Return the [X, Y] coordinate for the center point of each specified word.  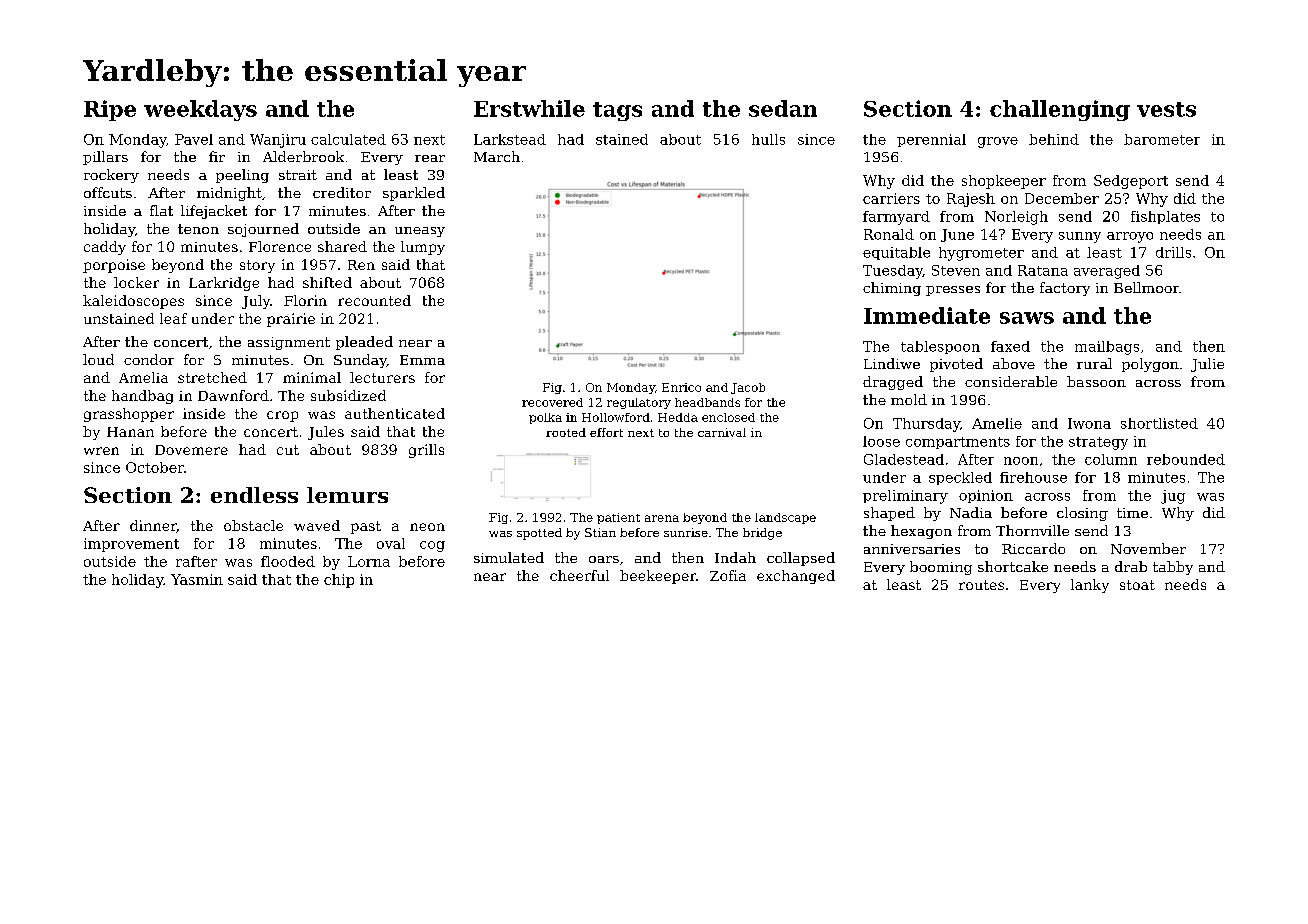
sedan [783, 108]
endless [254, 495]
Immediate [927, 315]
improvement [131, 545]
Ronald [889, 234]
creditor [342, 192]
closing [1082, 514]
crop [282, 416]
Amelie [997, 423]
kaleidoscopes [133, 302]
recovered [552, 402]
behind [1054, 139]
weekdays [200, 110]
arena [662, 518]
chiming [892, 289]
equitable [896, 253]
